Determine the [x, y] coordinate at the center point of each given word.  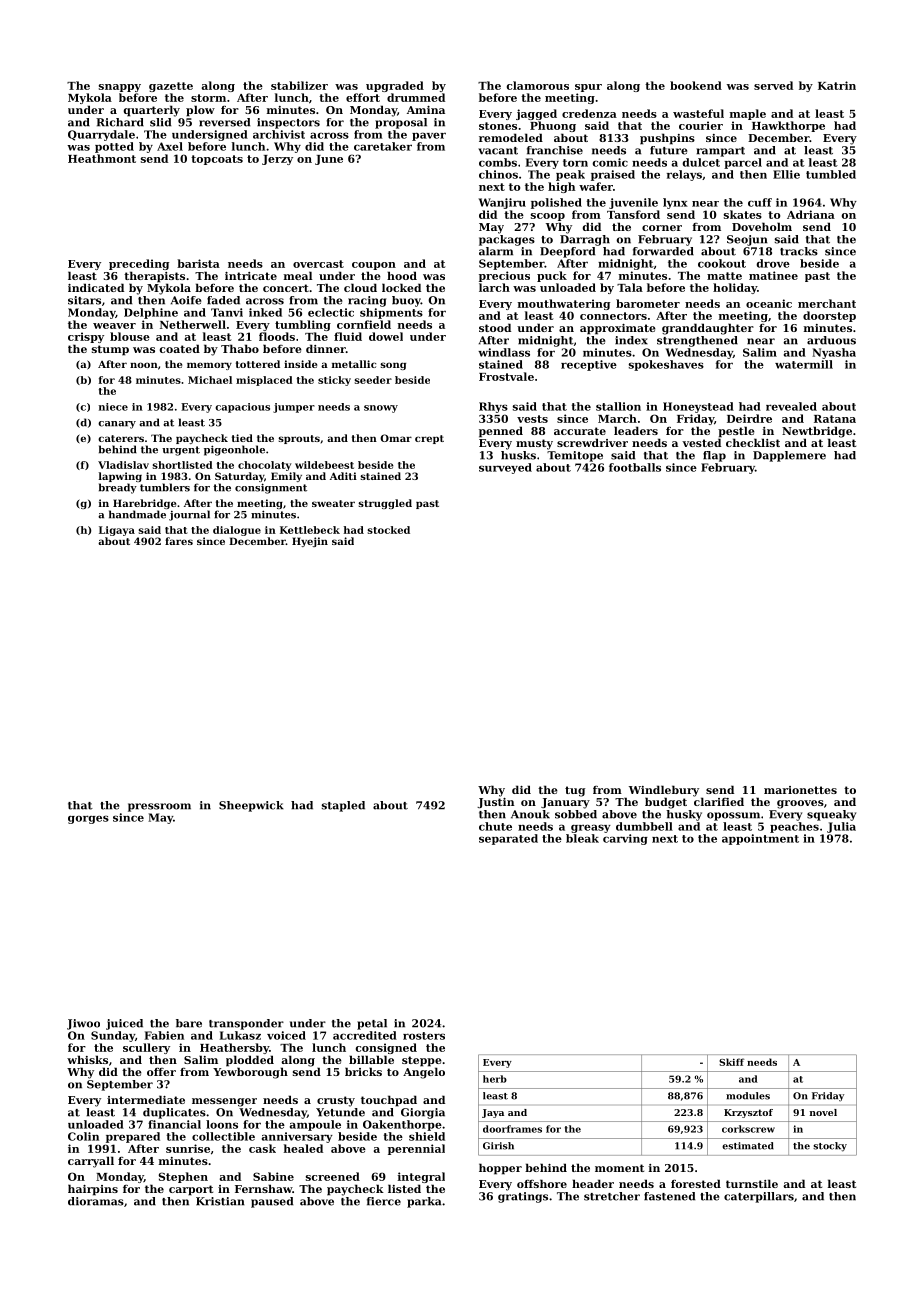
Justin [496, 803]
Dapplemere [789, 456]
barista [198, 263]
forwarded [663, 251]
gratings [523, 1197]
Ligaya [117, 531]
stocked [389, 530]
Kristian [220, 1201]
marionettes [800, 790]
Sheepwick [251, 806]
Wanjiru [502, 203]
